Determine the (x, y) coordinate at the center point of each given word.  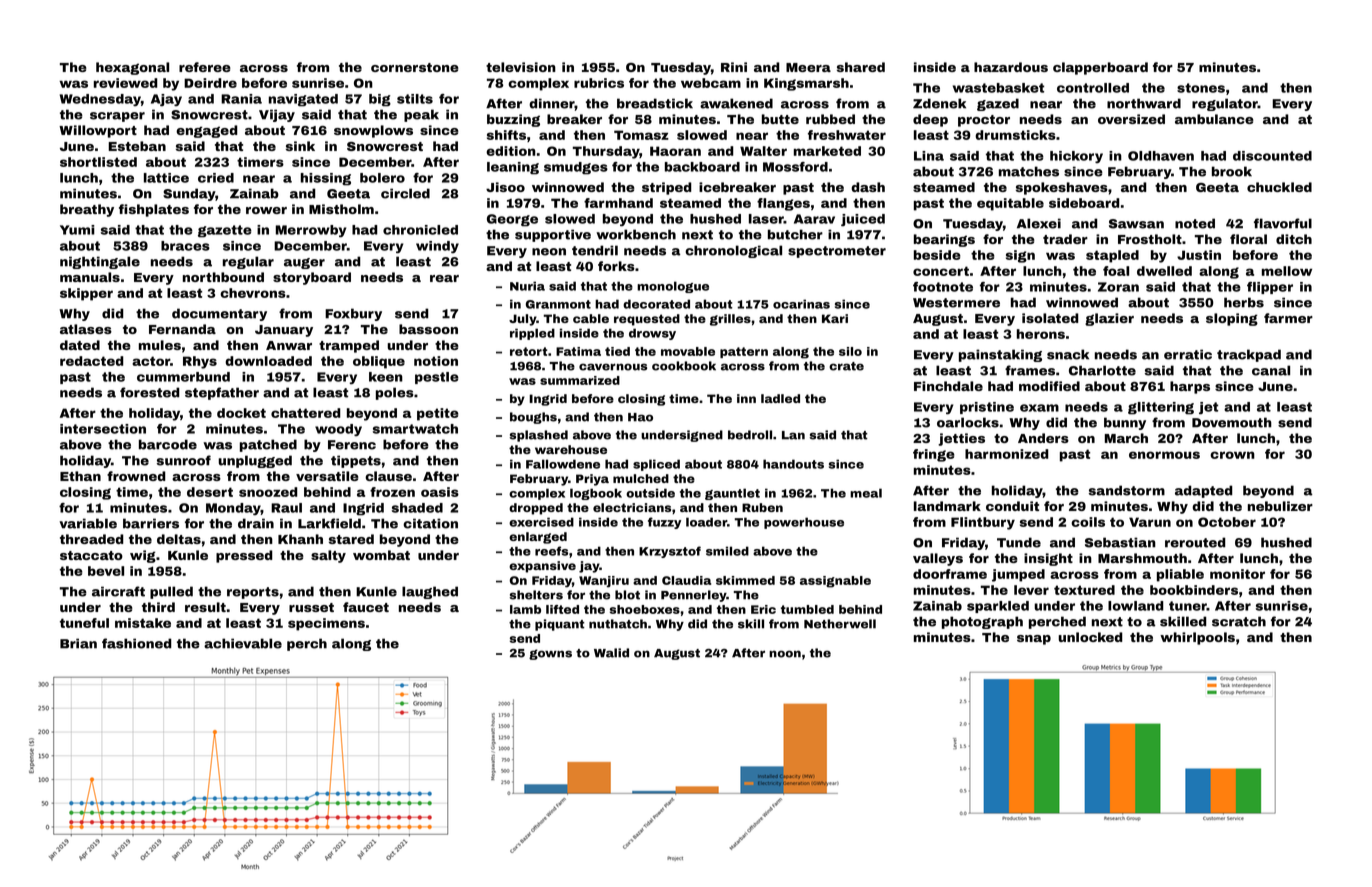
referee (205, 67)
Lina (929, 156)
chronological (733, 251)
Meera (808, 67)
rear (444, 278)
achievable (243, 643)
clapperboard (1100, 68)
